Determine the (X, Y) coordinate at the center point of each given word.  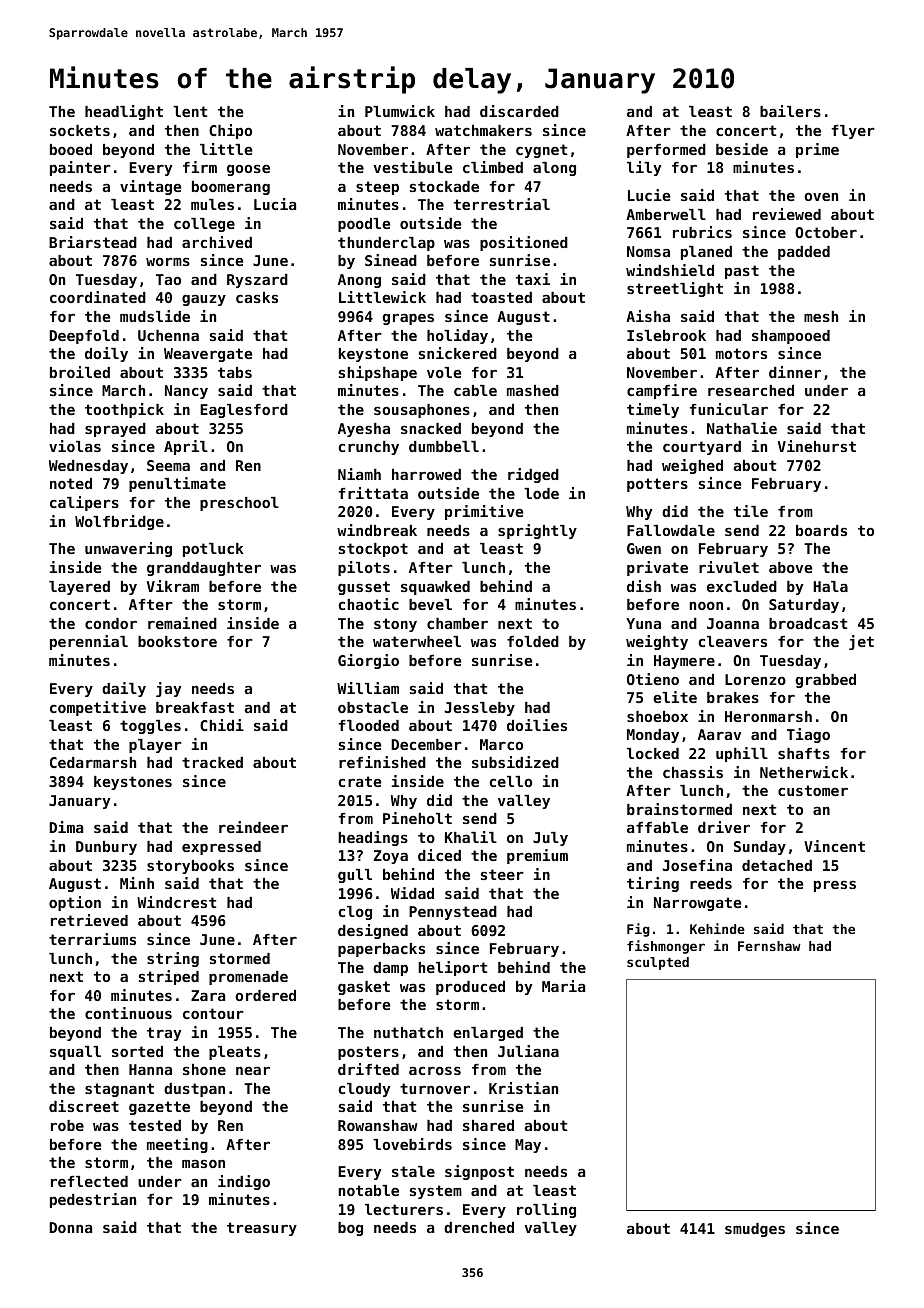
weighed (692, 466)
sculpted (658, 963)
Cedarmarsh (93, 762)
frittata (373, 493)
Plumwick (400, 111)
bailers (790, 111)
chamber (457, 623)
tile (751, 511)
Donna (70, 1227)
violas (75, 446)
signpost (479, 1172)
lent (190, 111)
